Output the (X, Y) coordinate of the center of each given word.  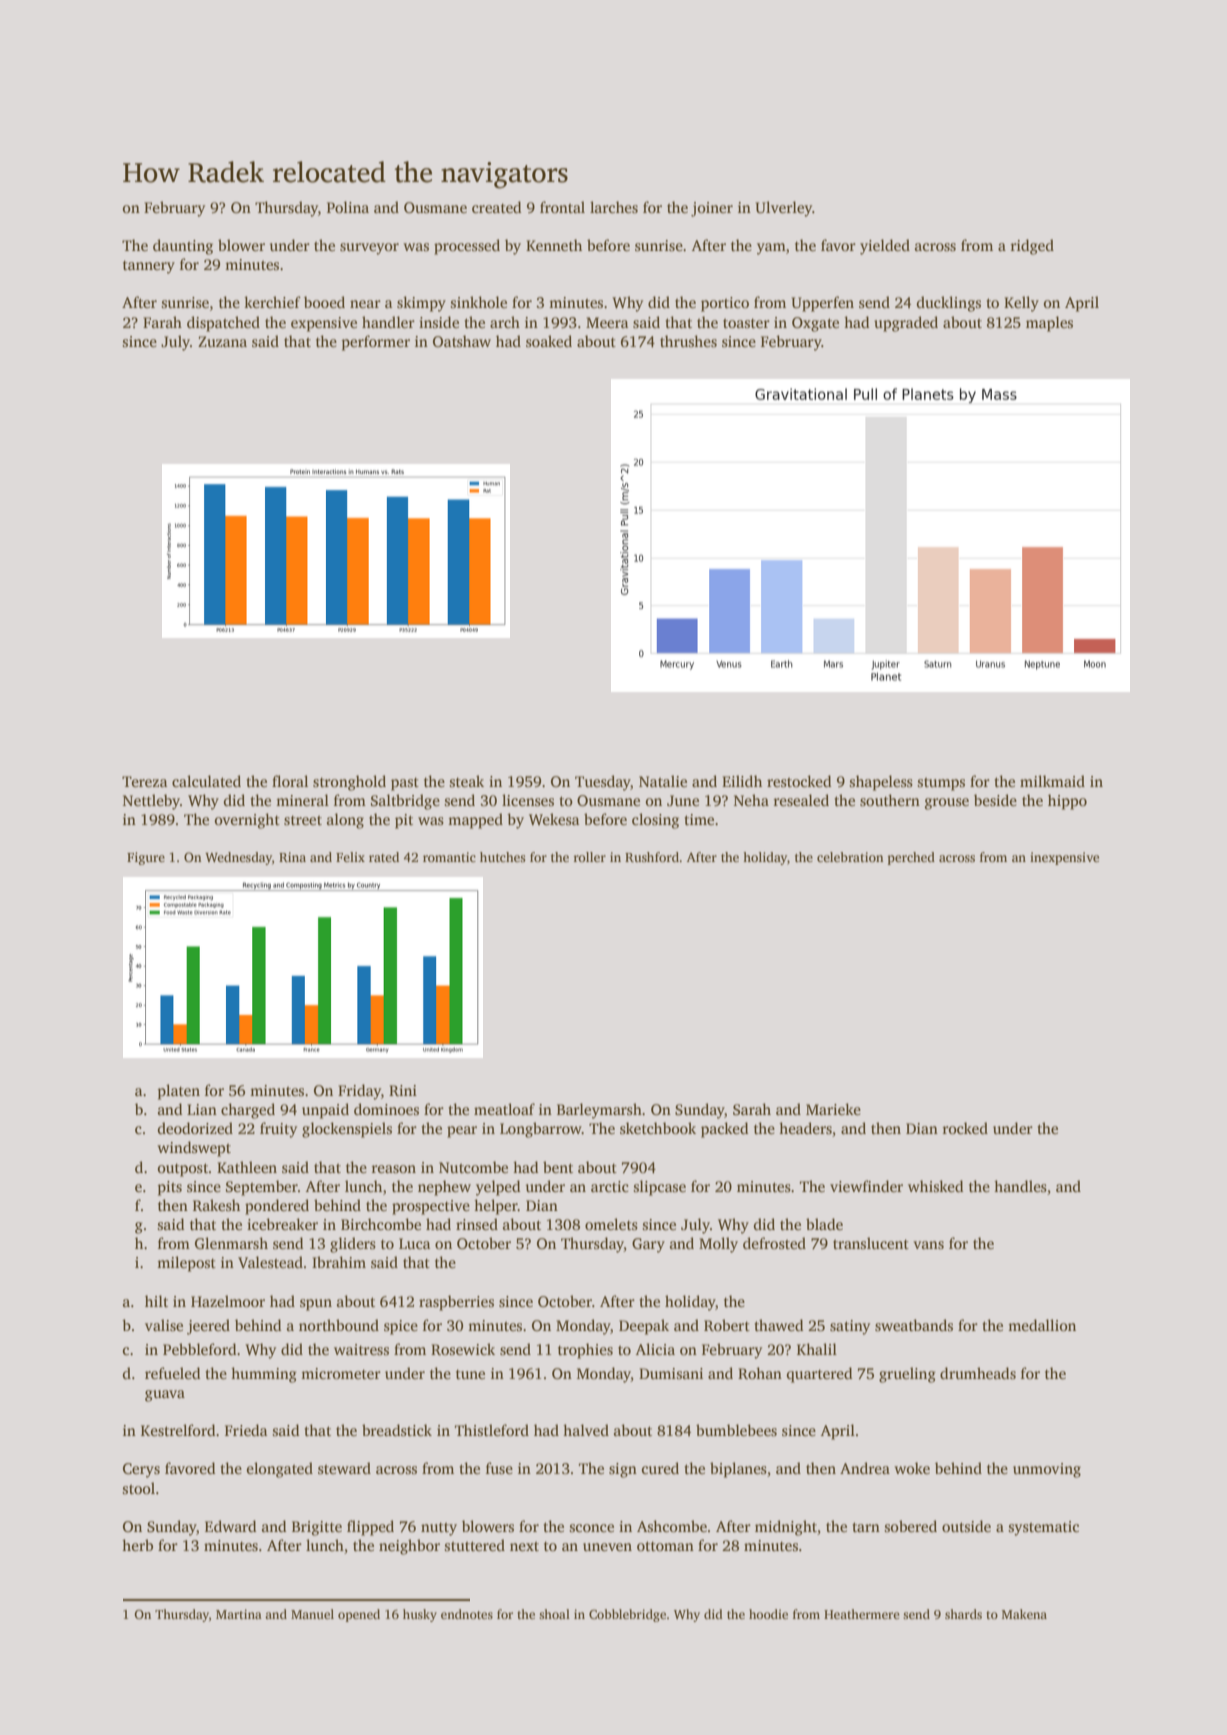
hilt (156, 1301)
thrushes (688, 341)
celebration (850, 857)
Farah (162, 322)
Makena (1024, 1614)
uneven (607, 1547)
